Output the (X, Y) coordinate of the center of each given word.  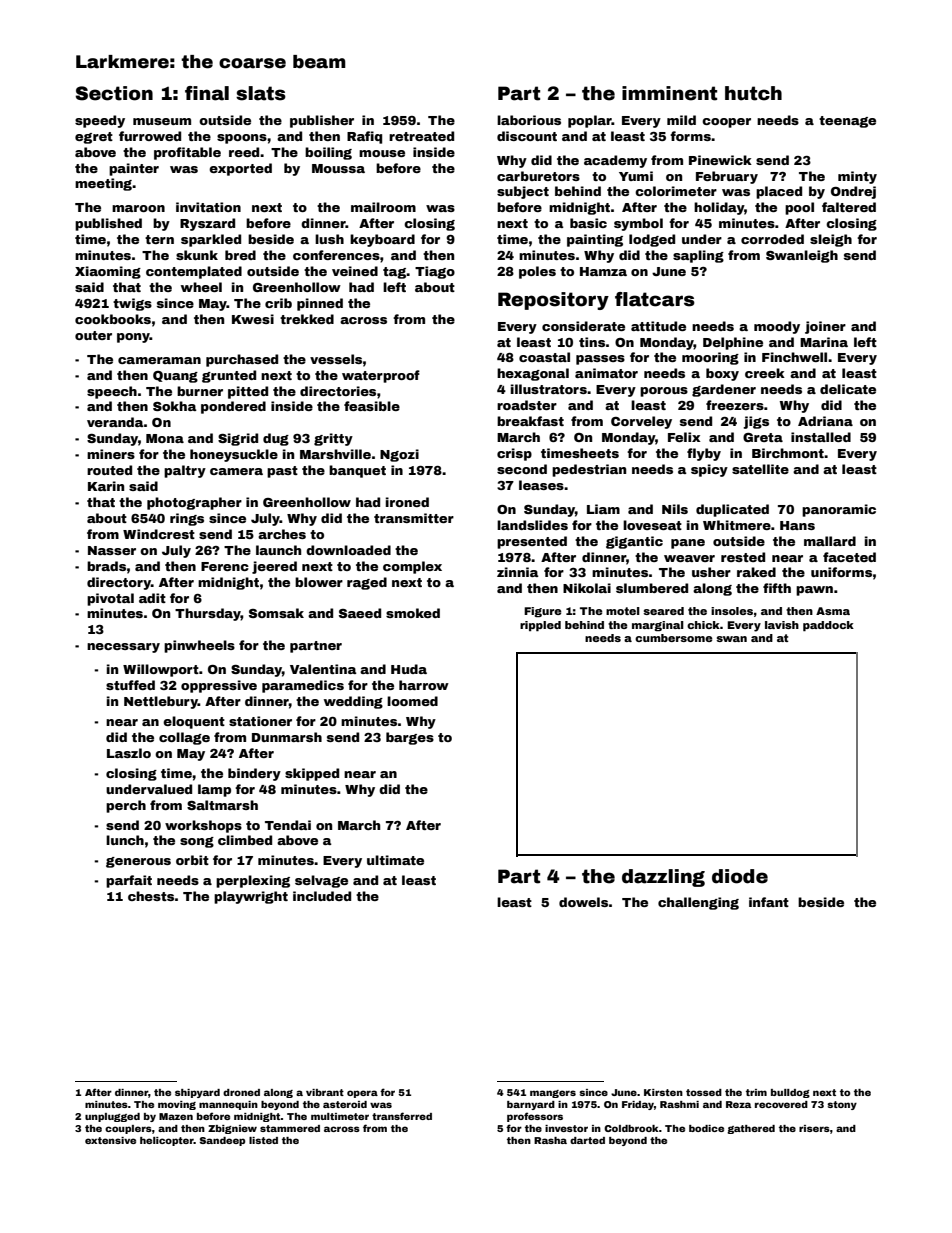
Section (114, 93)
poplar (590, 121)
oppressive (219, 686)
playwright (251, 897)
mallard (830, 541)
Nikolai (587, 588)
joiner (825, 327)
